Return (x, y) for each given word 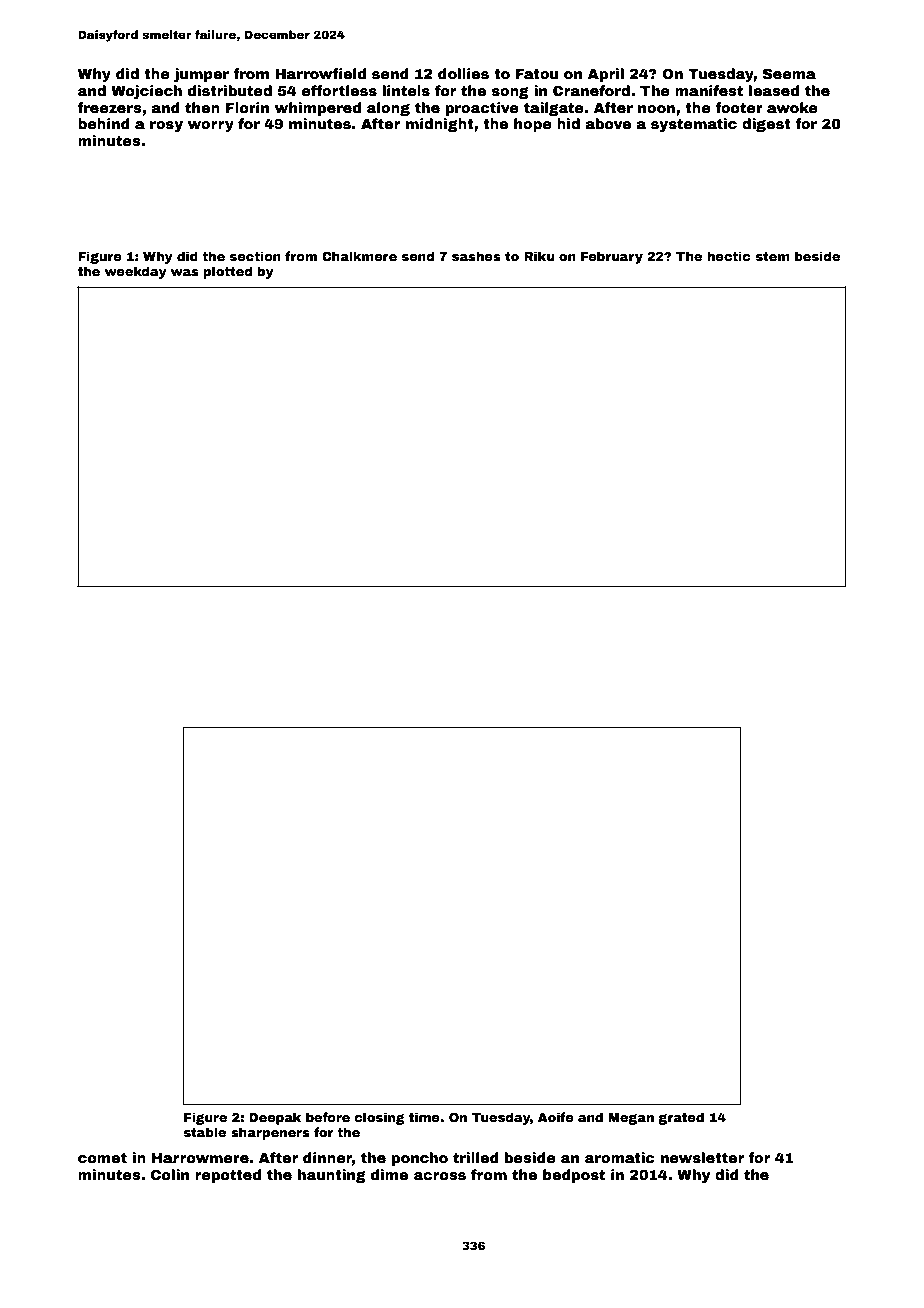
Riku (539, 256)
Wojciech (146, 92)
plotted (227, 272)
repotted (228, 1176)
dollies (463, 73)
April (606, 75)
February (612, 257)
